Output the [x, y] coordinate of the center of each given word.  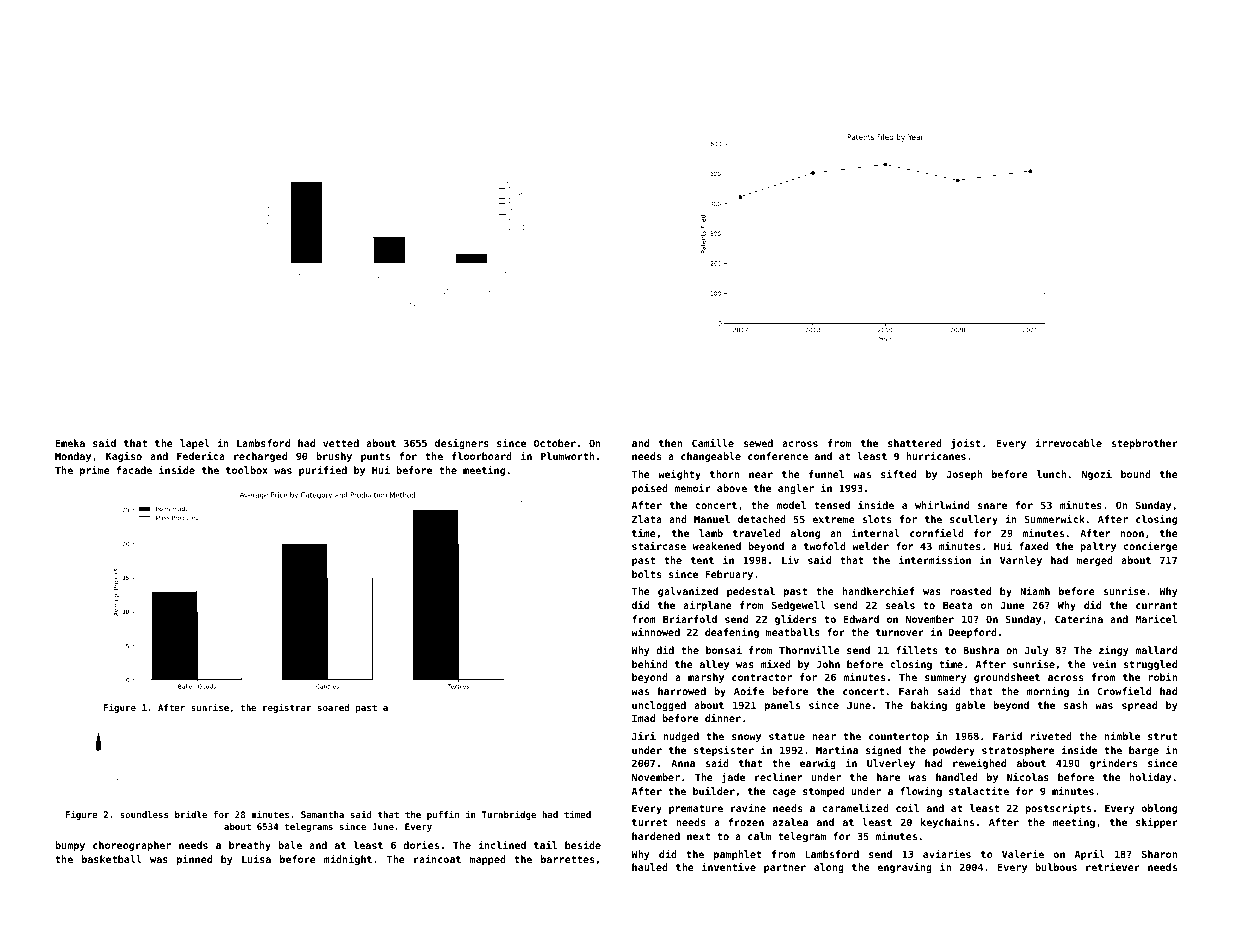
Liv [790, 560]
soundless [144, 814]
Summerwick [1054, 519]
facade [134, 470]
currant [1156, 605]
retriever [1113, 867]
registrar [287, 708]
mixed [776, 664]
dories [421, 845]
